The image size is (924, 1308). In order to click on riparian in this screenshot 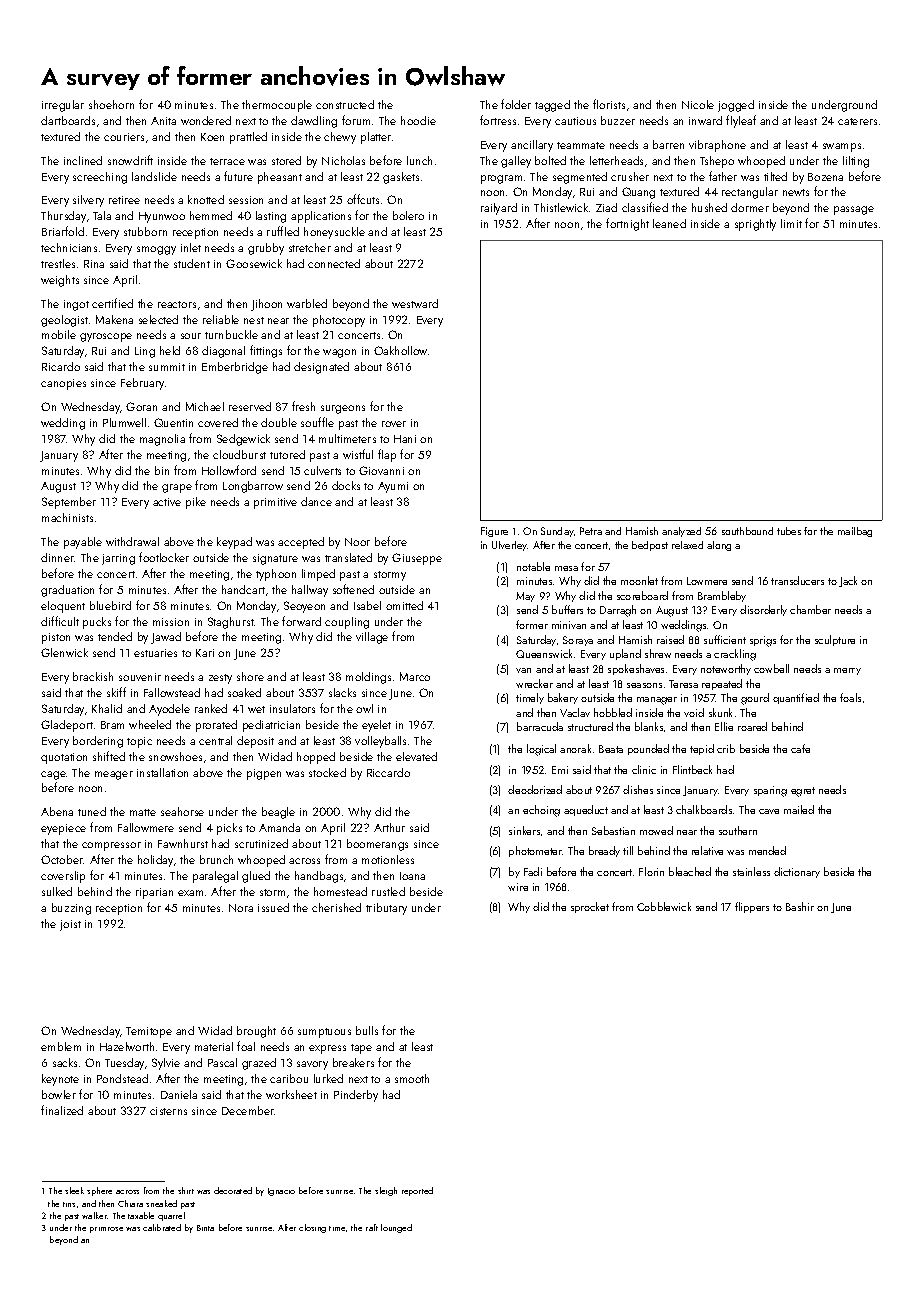, I will do `click(154, 893)`.
